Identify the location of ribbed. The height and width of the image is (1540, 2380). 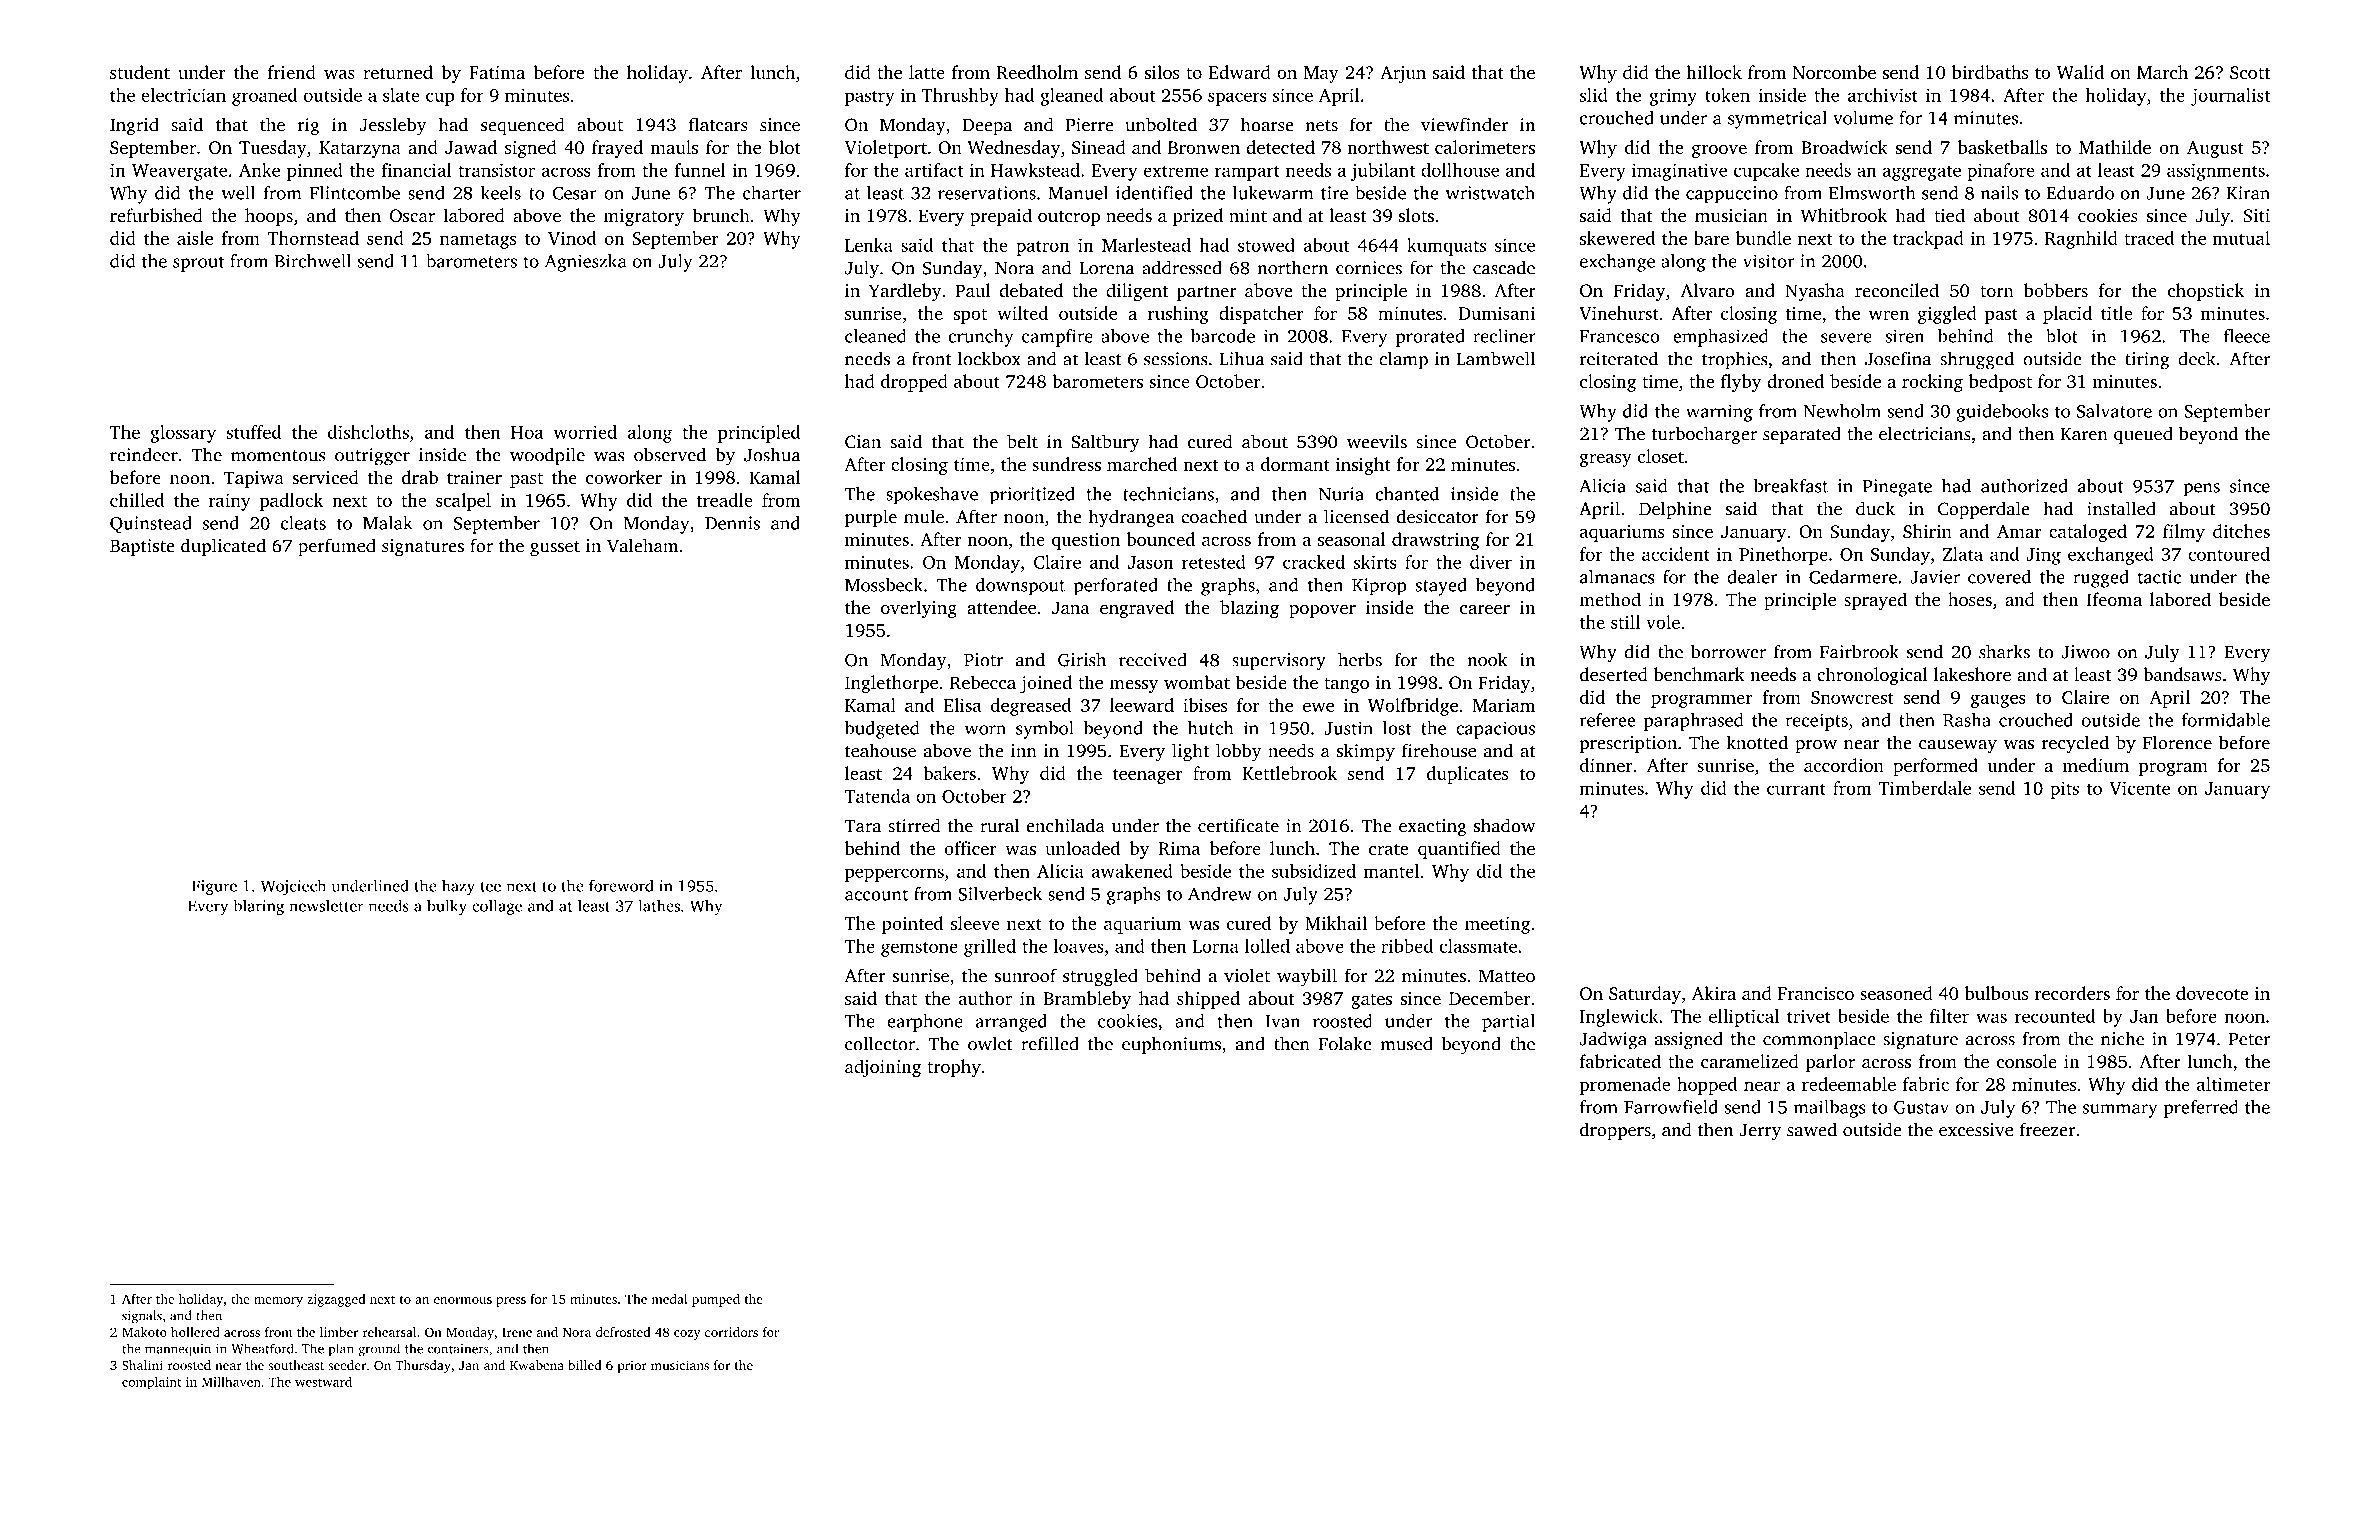
(1407, 946).
